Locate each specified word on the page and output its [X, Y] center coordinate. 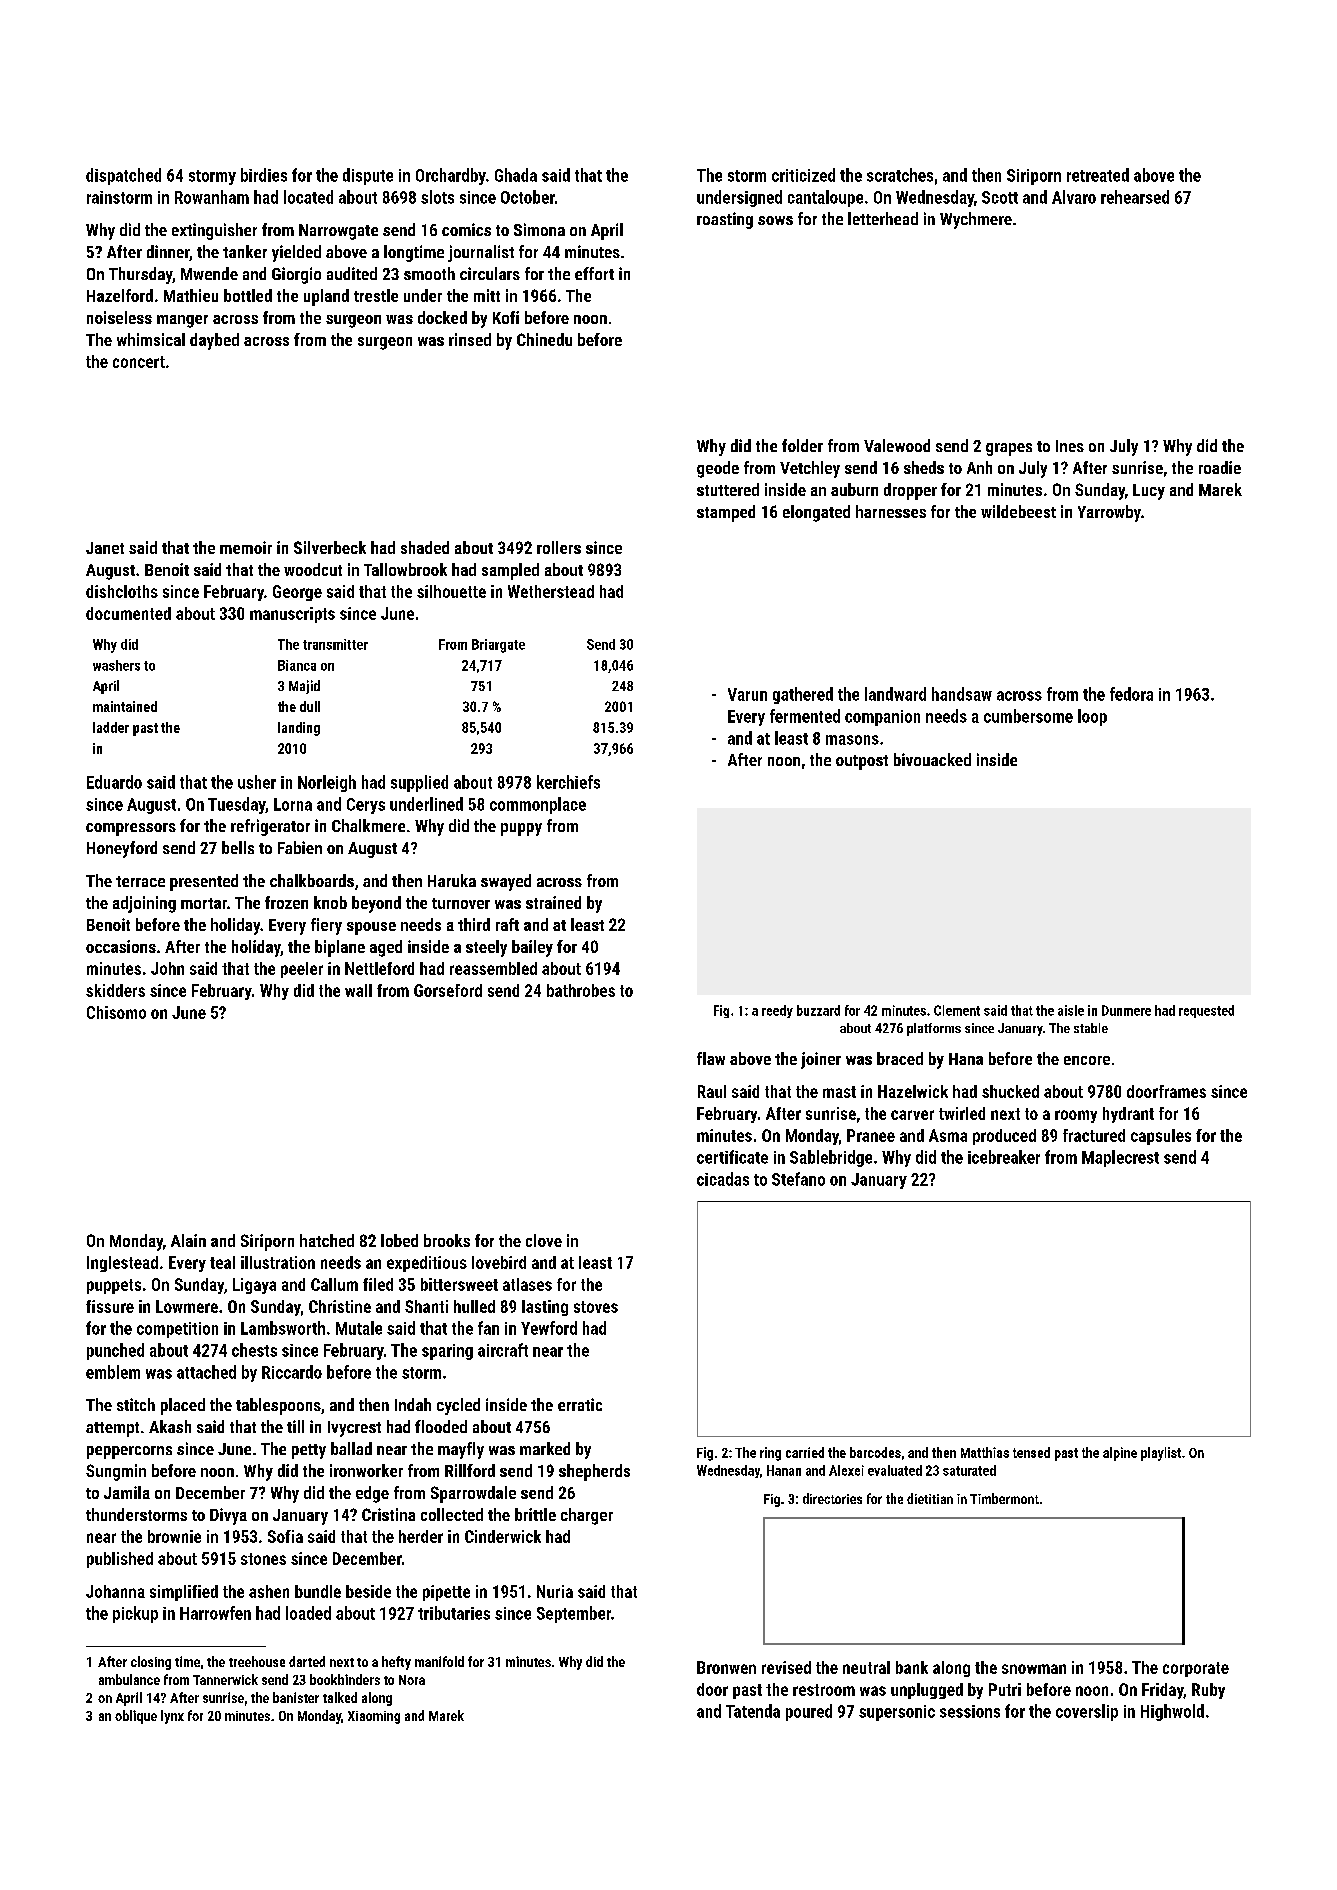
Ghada [516, 175]
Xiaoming [374, 1717]
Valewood [897, 445]
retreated [1098, 175]
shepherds [594, 1472]
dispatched [123, 176]
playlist [1161, 1454]
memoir [246, 547]
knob [330, 902]
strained [553, 902]
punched [115, 1351]
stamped [726, 513]
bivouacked [932, 759]
